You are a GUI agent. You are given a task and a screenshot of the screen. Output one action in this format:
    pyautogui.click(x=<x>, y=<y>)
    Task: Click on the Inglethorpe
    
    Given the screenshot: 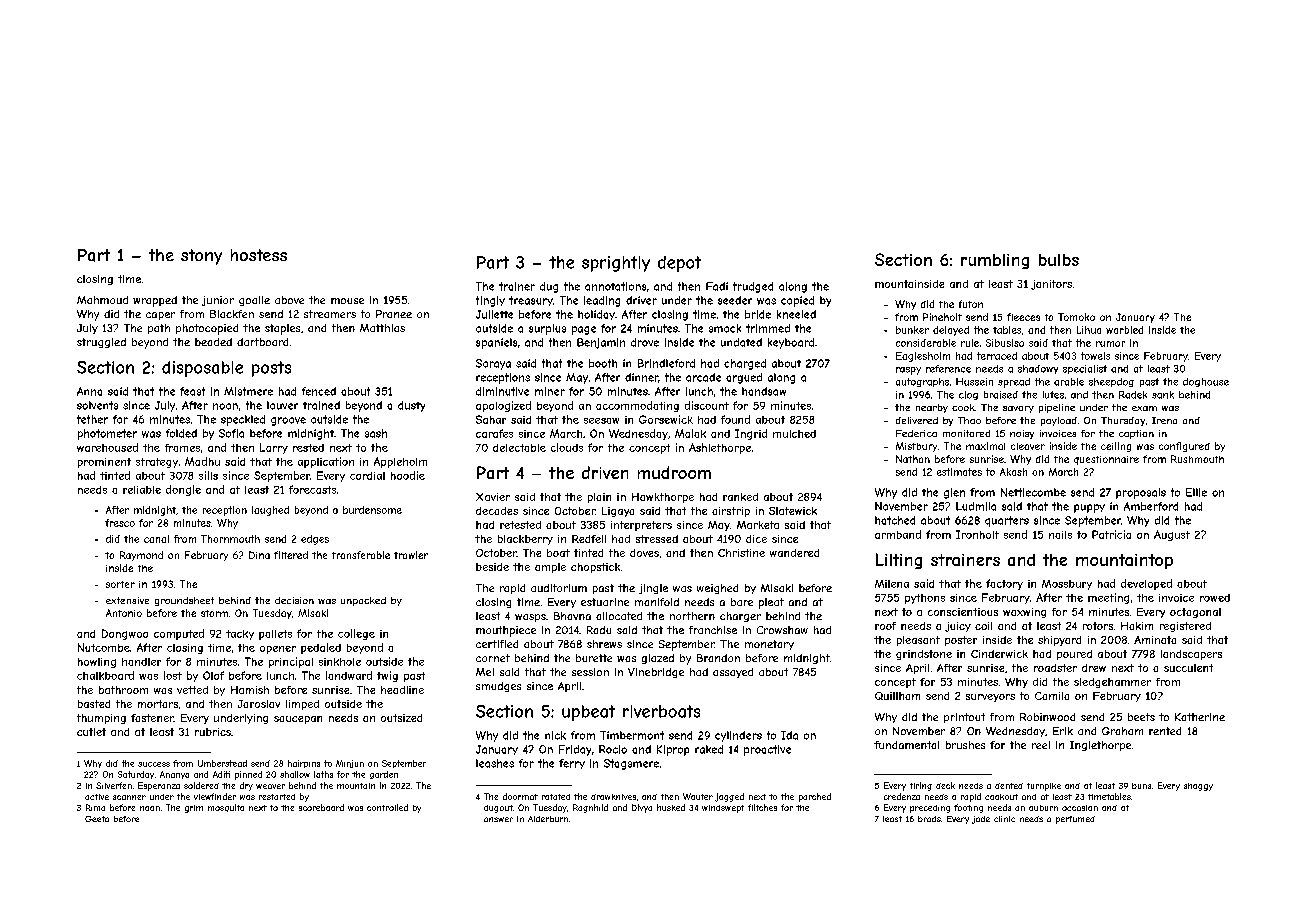 What is the action you would take?
    pyautogui.click(x=1100, y=746)
